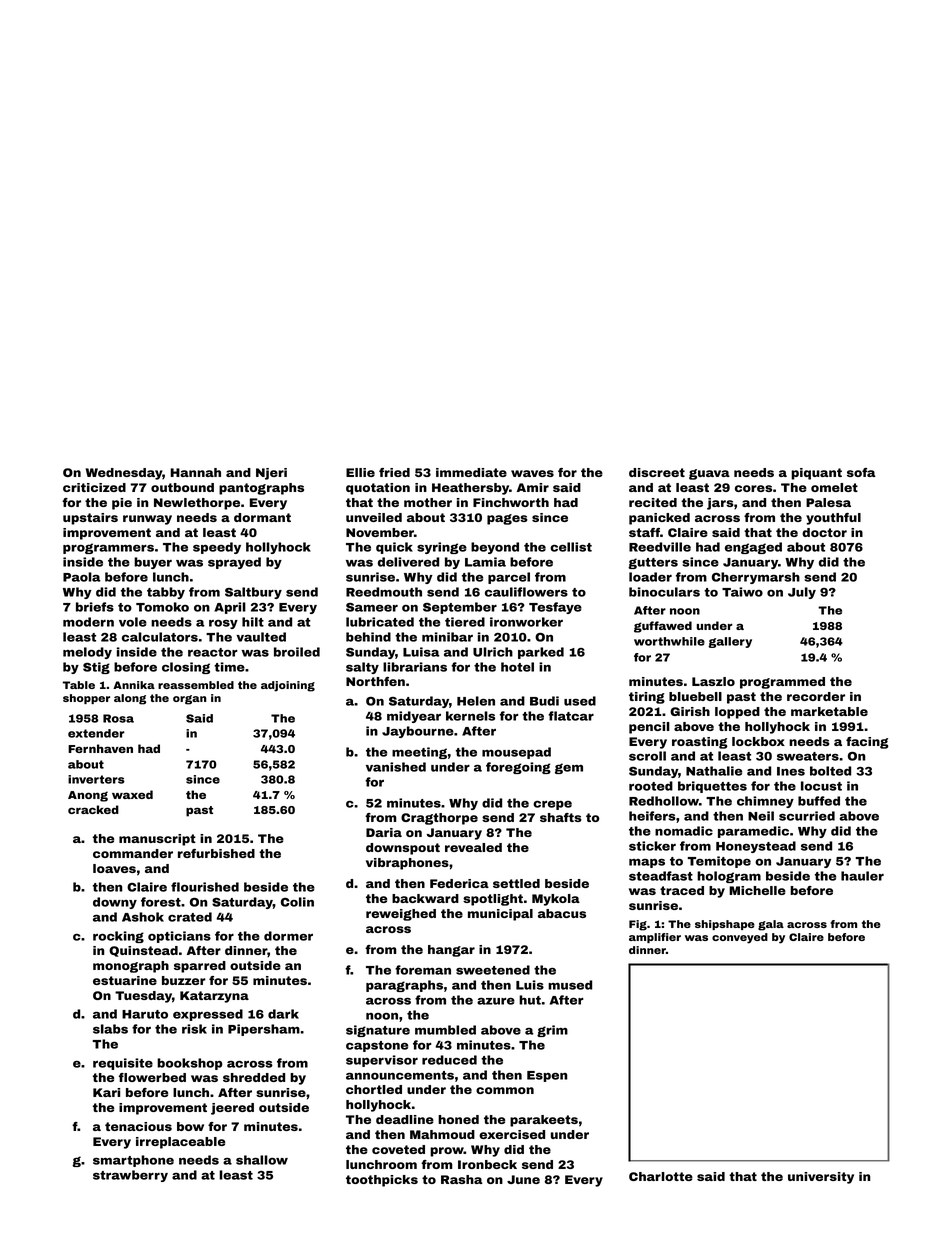 This document has height=1233, width=952. What do you see at coordinates (700, 743) in the document?
I see `roasting` at bounding box center [700, 743].
